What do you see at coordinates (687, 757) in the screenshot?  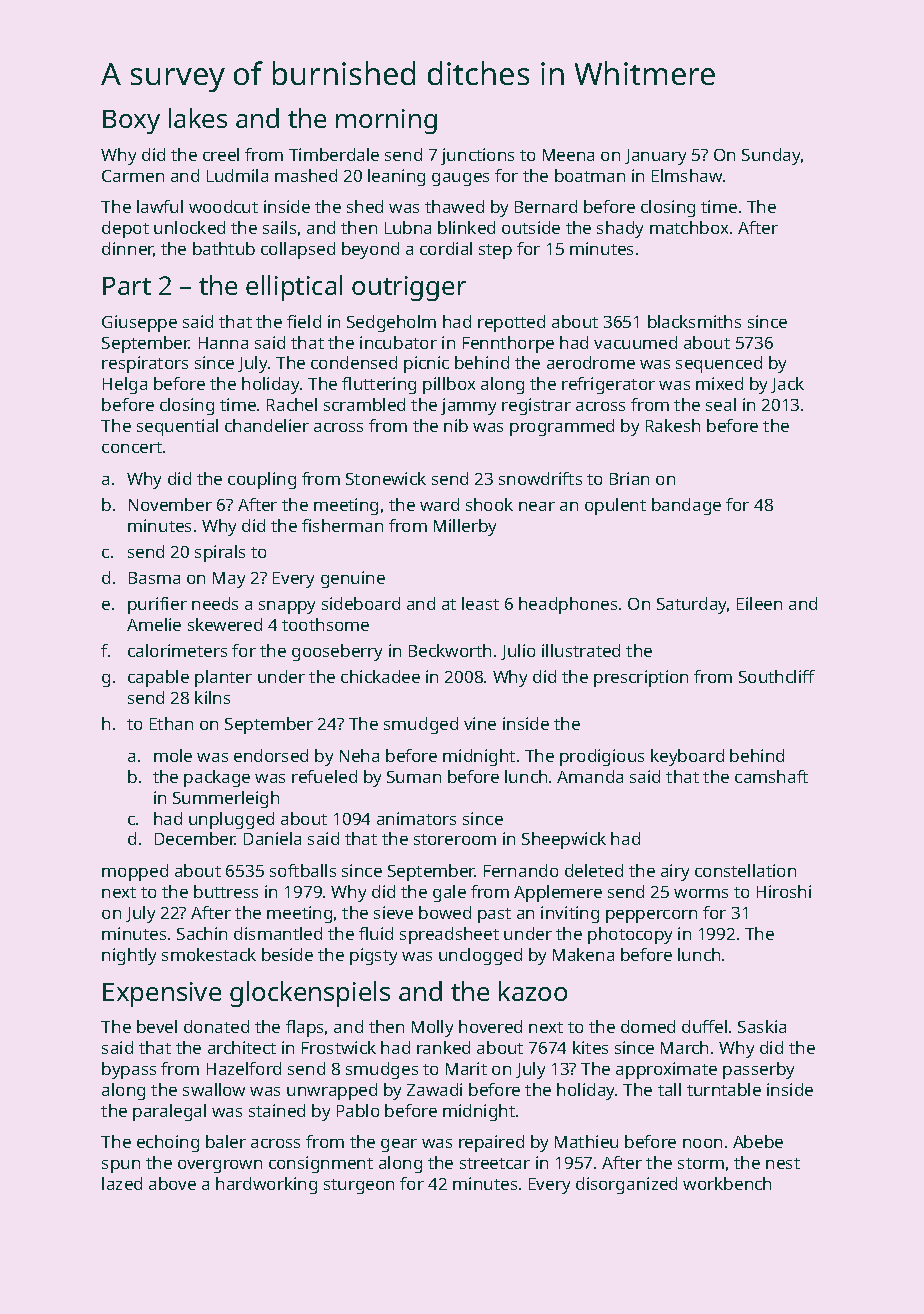 I see `keyboard` at bounding box center [687, 757].
